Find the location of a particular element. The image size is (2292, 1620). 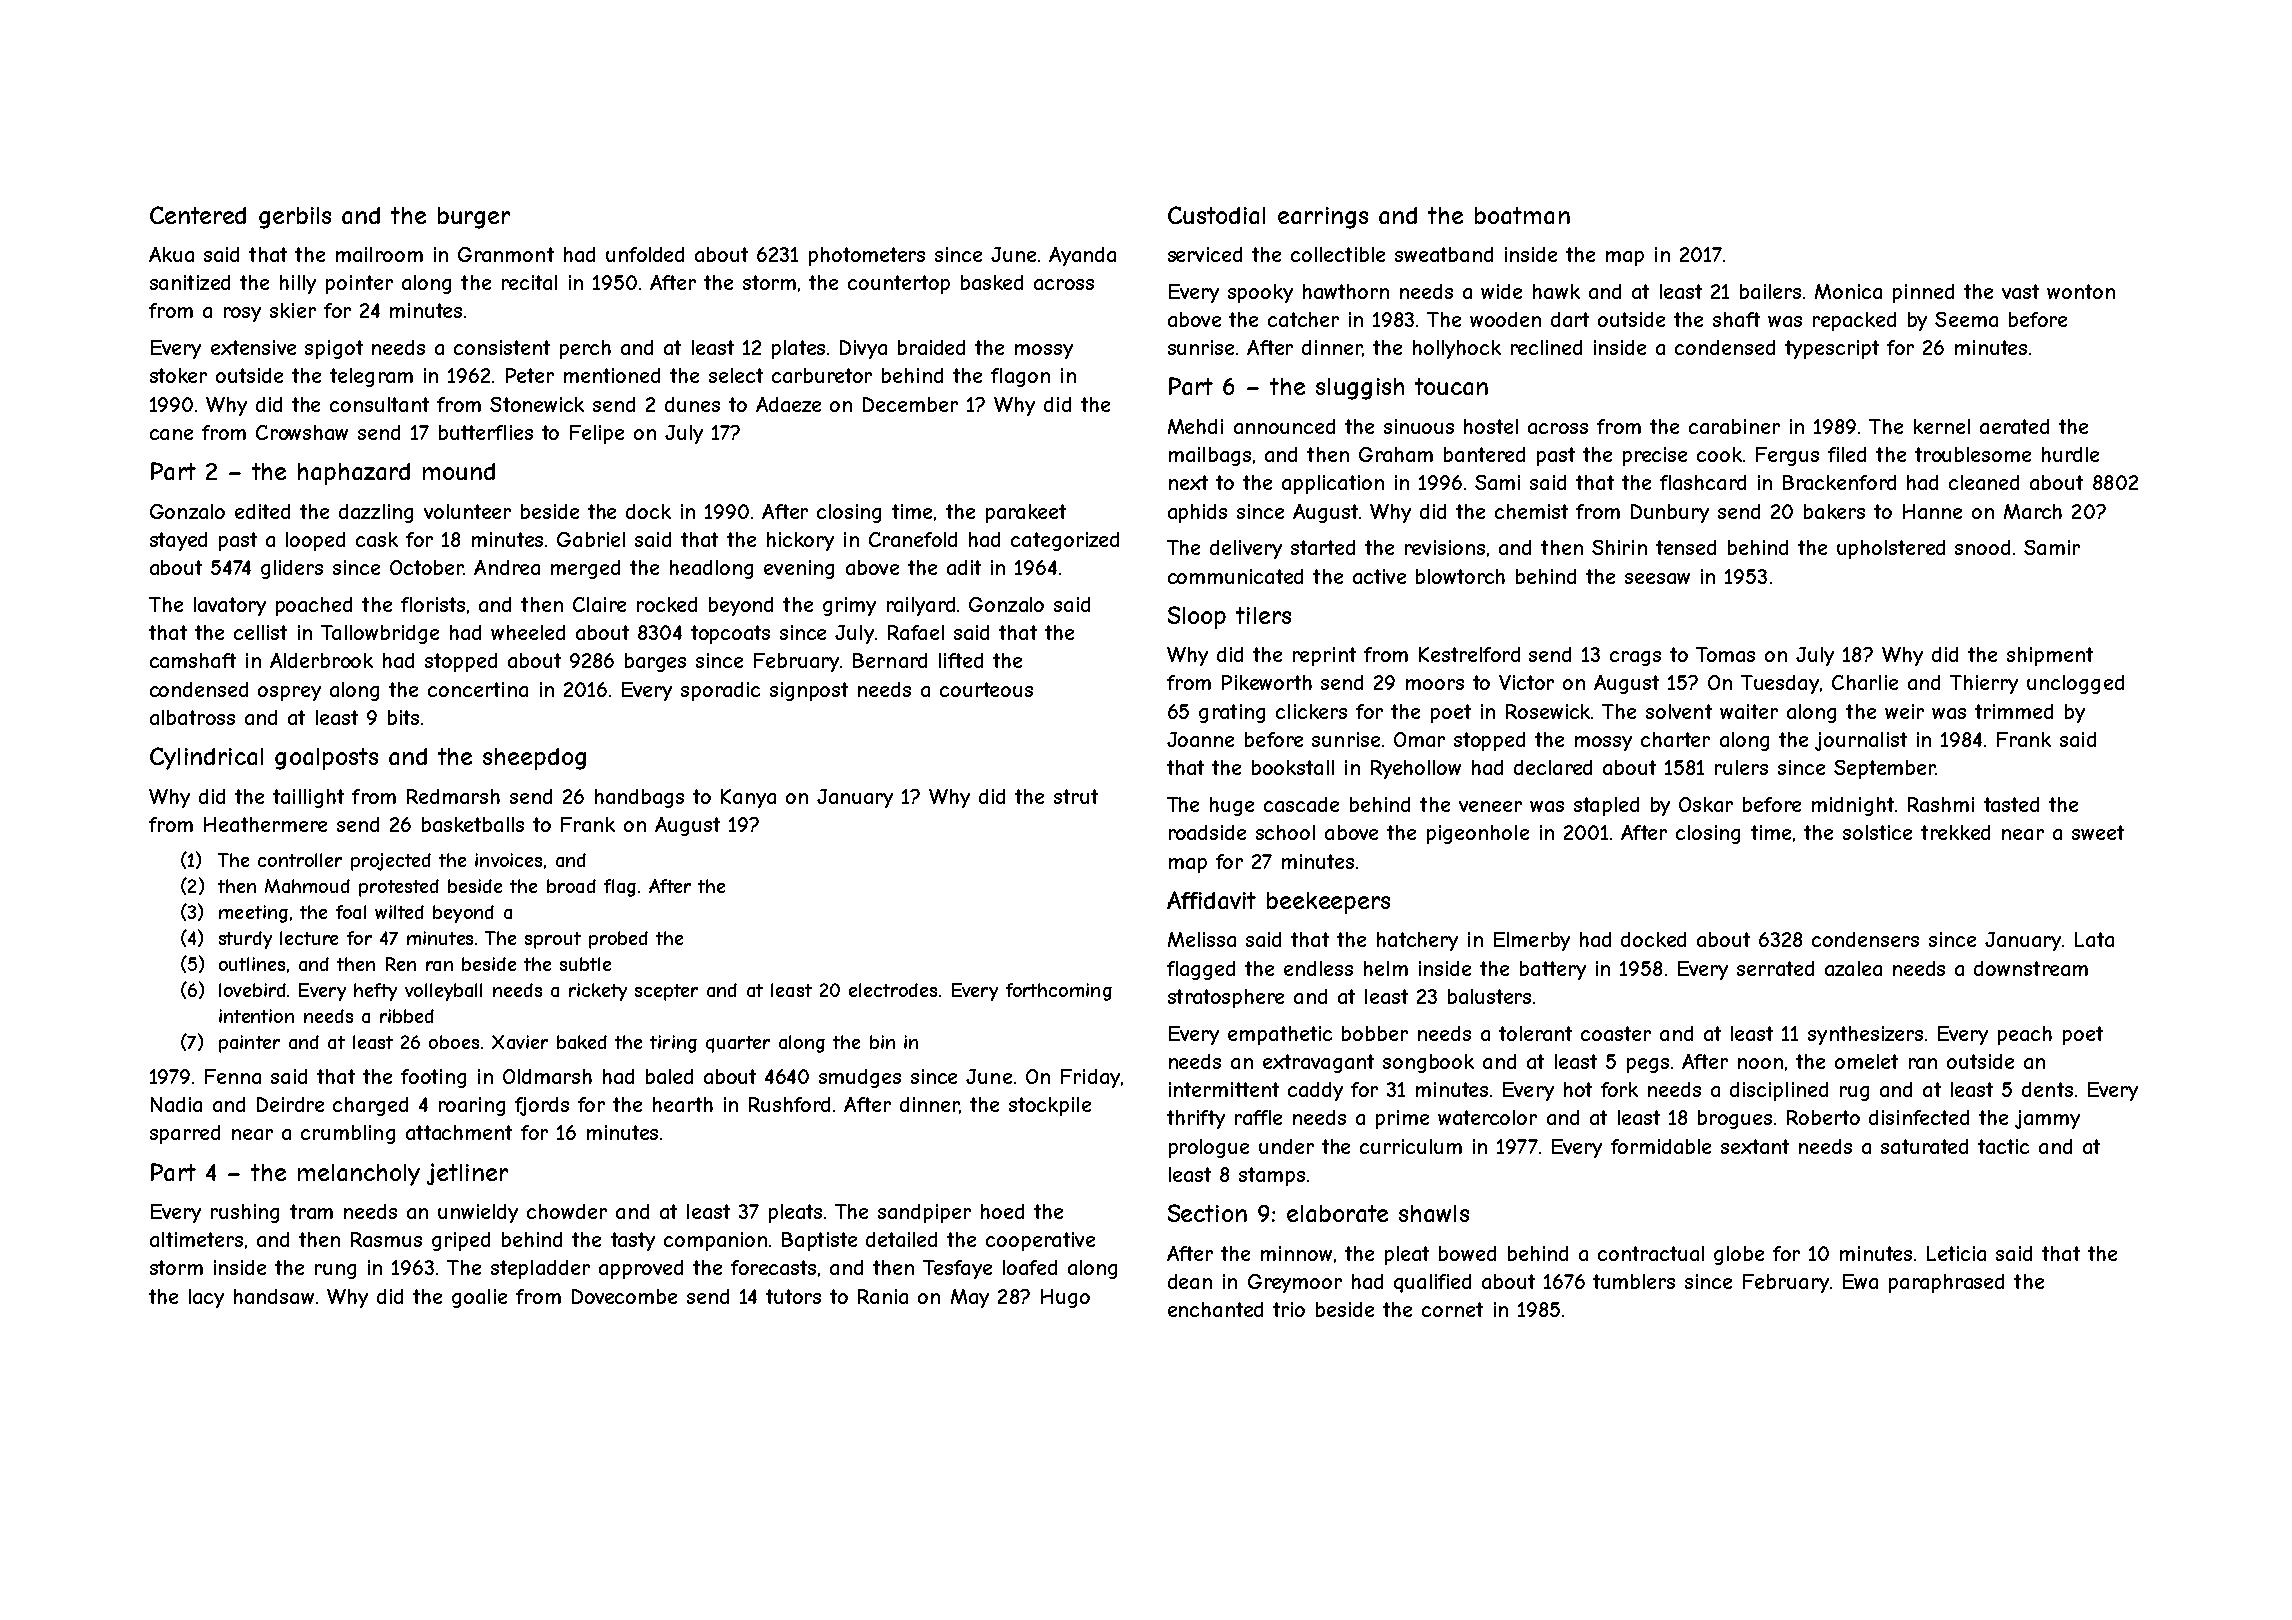

roadside is located at coordinates (1207, 832).
